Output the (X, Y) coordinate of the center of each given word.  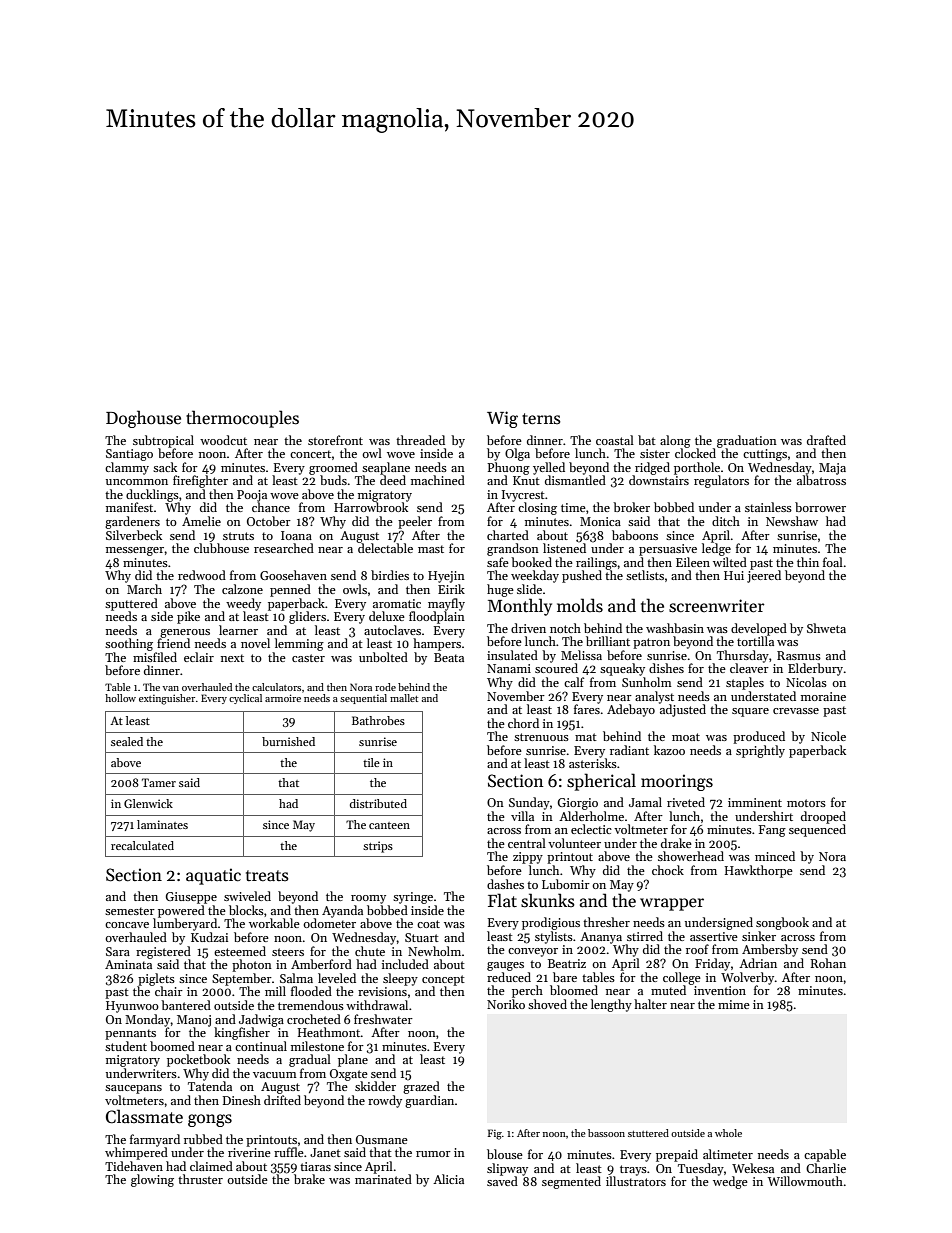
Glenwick (148, 803)
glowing (152, 1180)
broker (631, 507)
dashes (505, 884)
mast (431, 549)
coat (428, 924)
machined (438, 480)
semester (130, 911)
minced (775, 856)
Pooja (252, 496)
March (144, 589)
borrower (820, 507)
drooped (823, 817)
